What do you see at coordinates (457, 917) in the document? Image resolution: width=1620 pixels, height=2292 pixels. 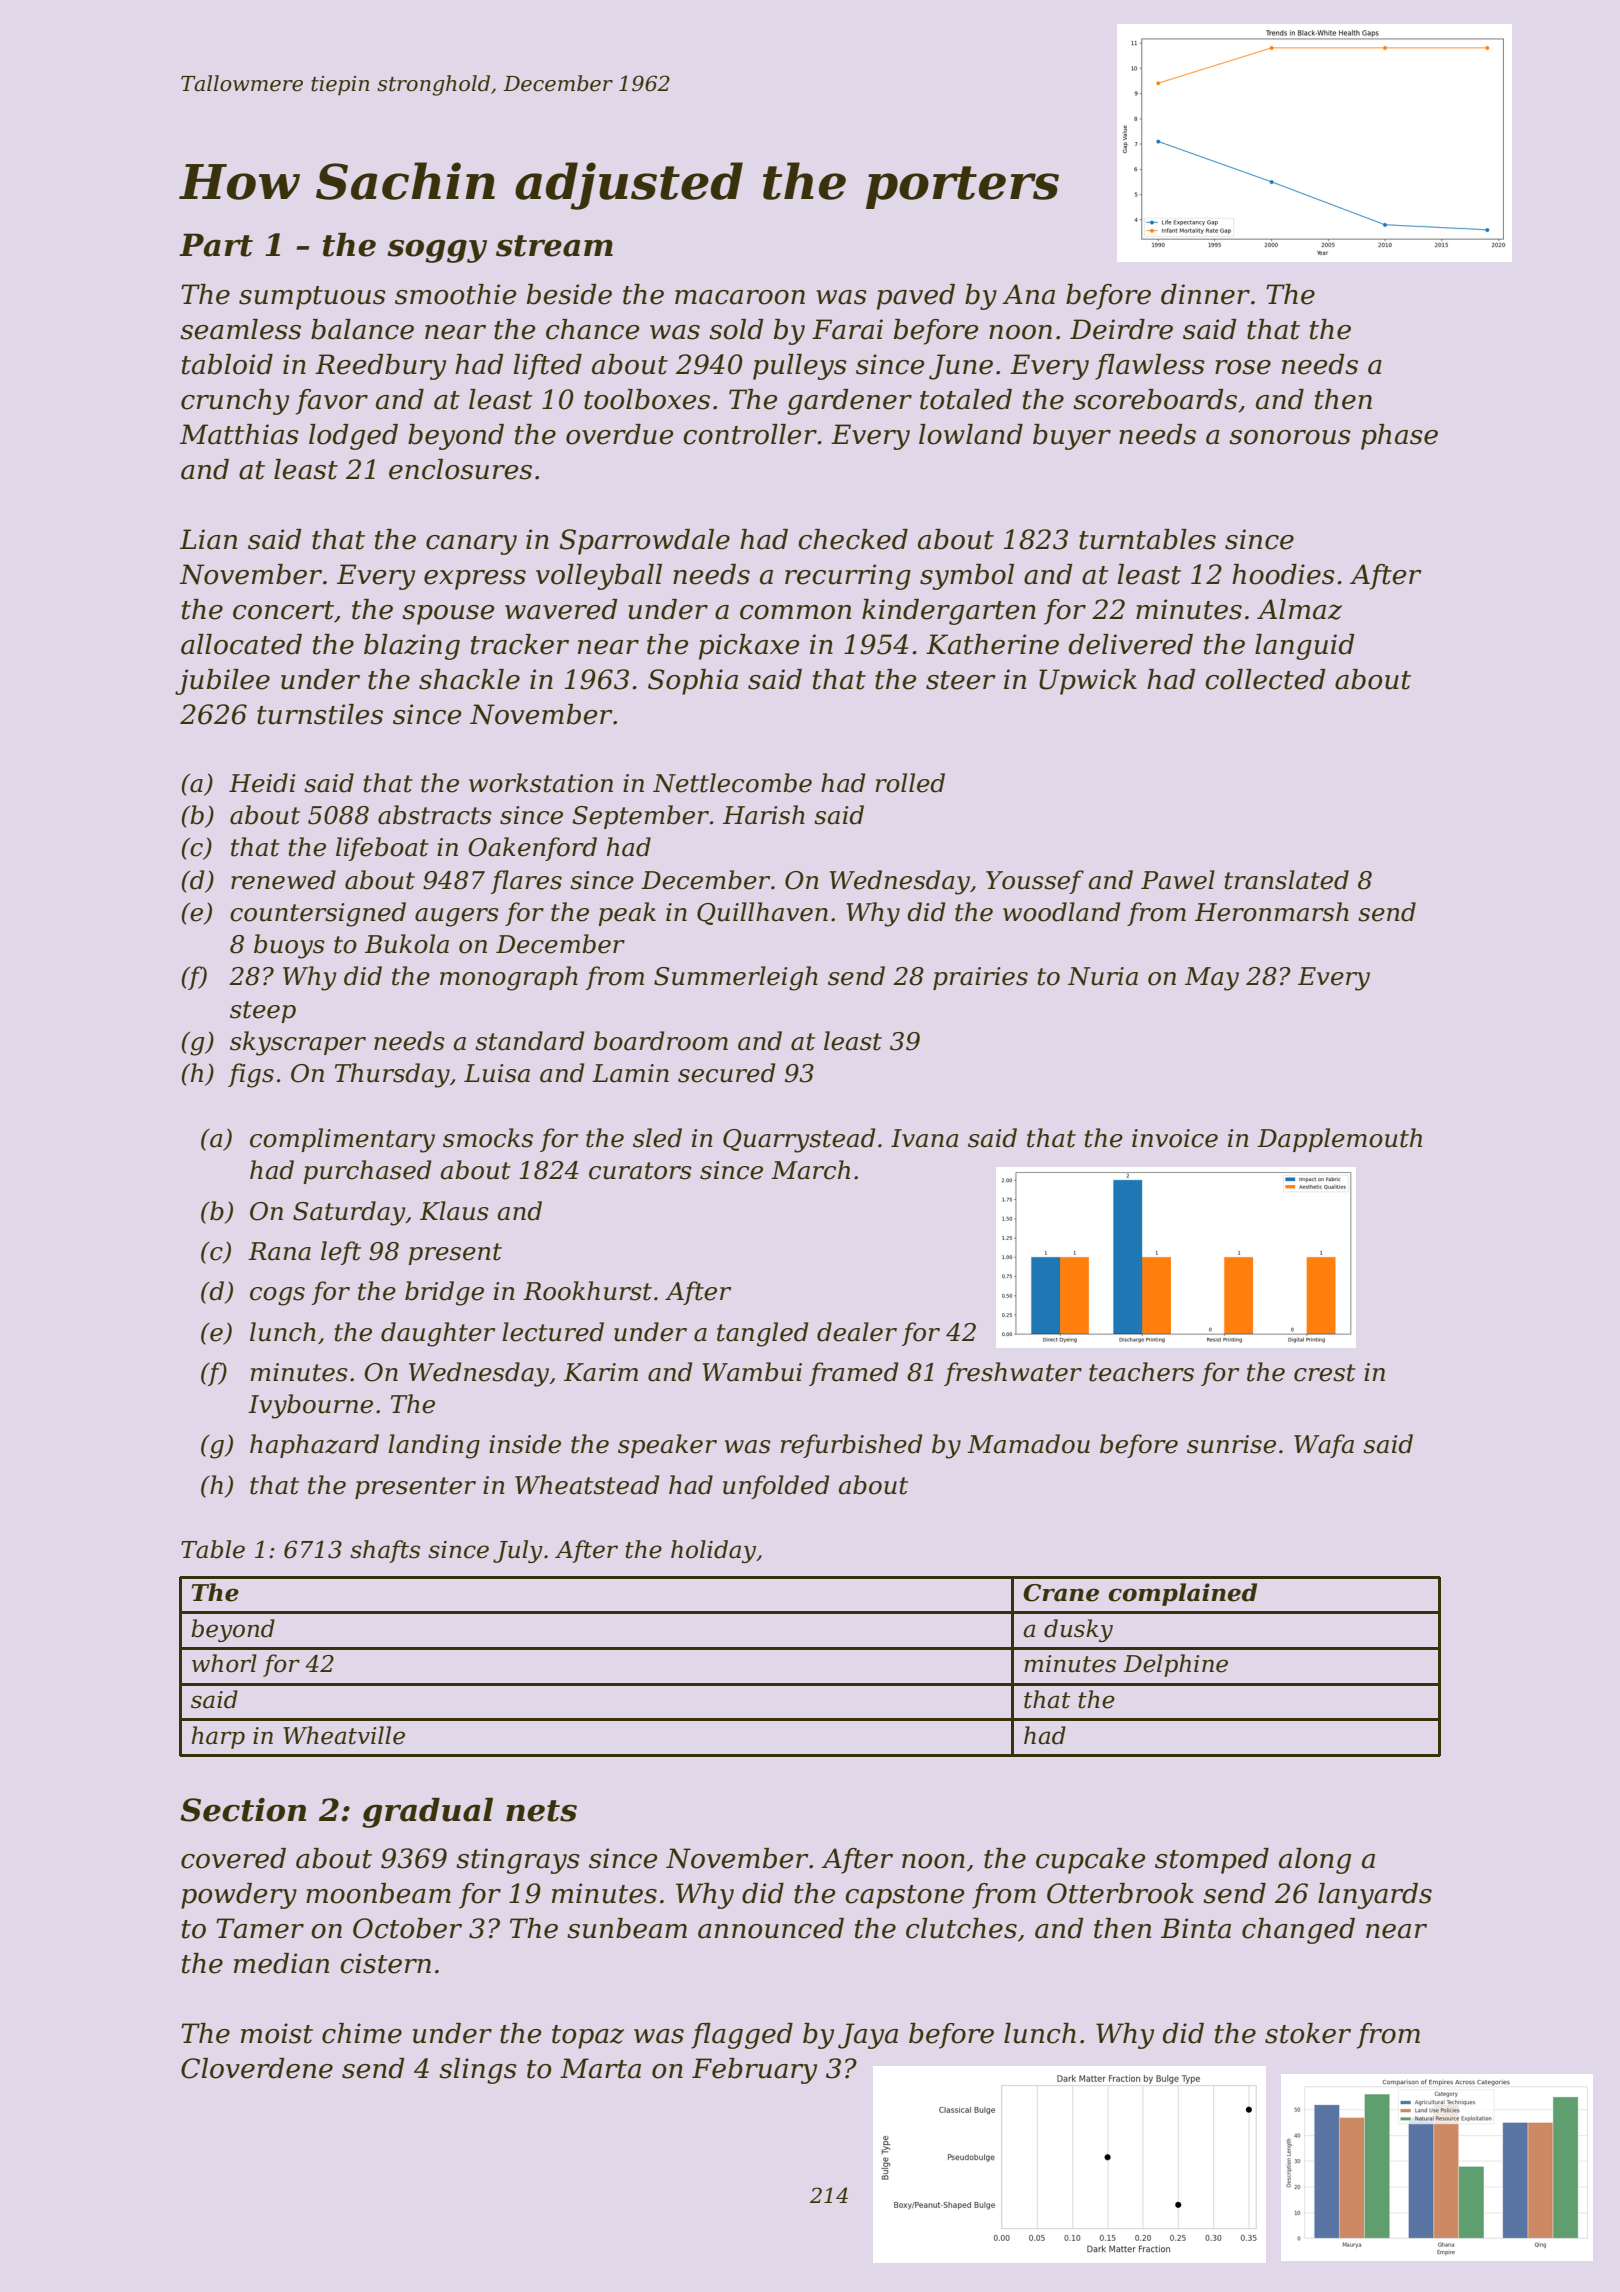 I see `augers` at bounding box center [457, 917].
